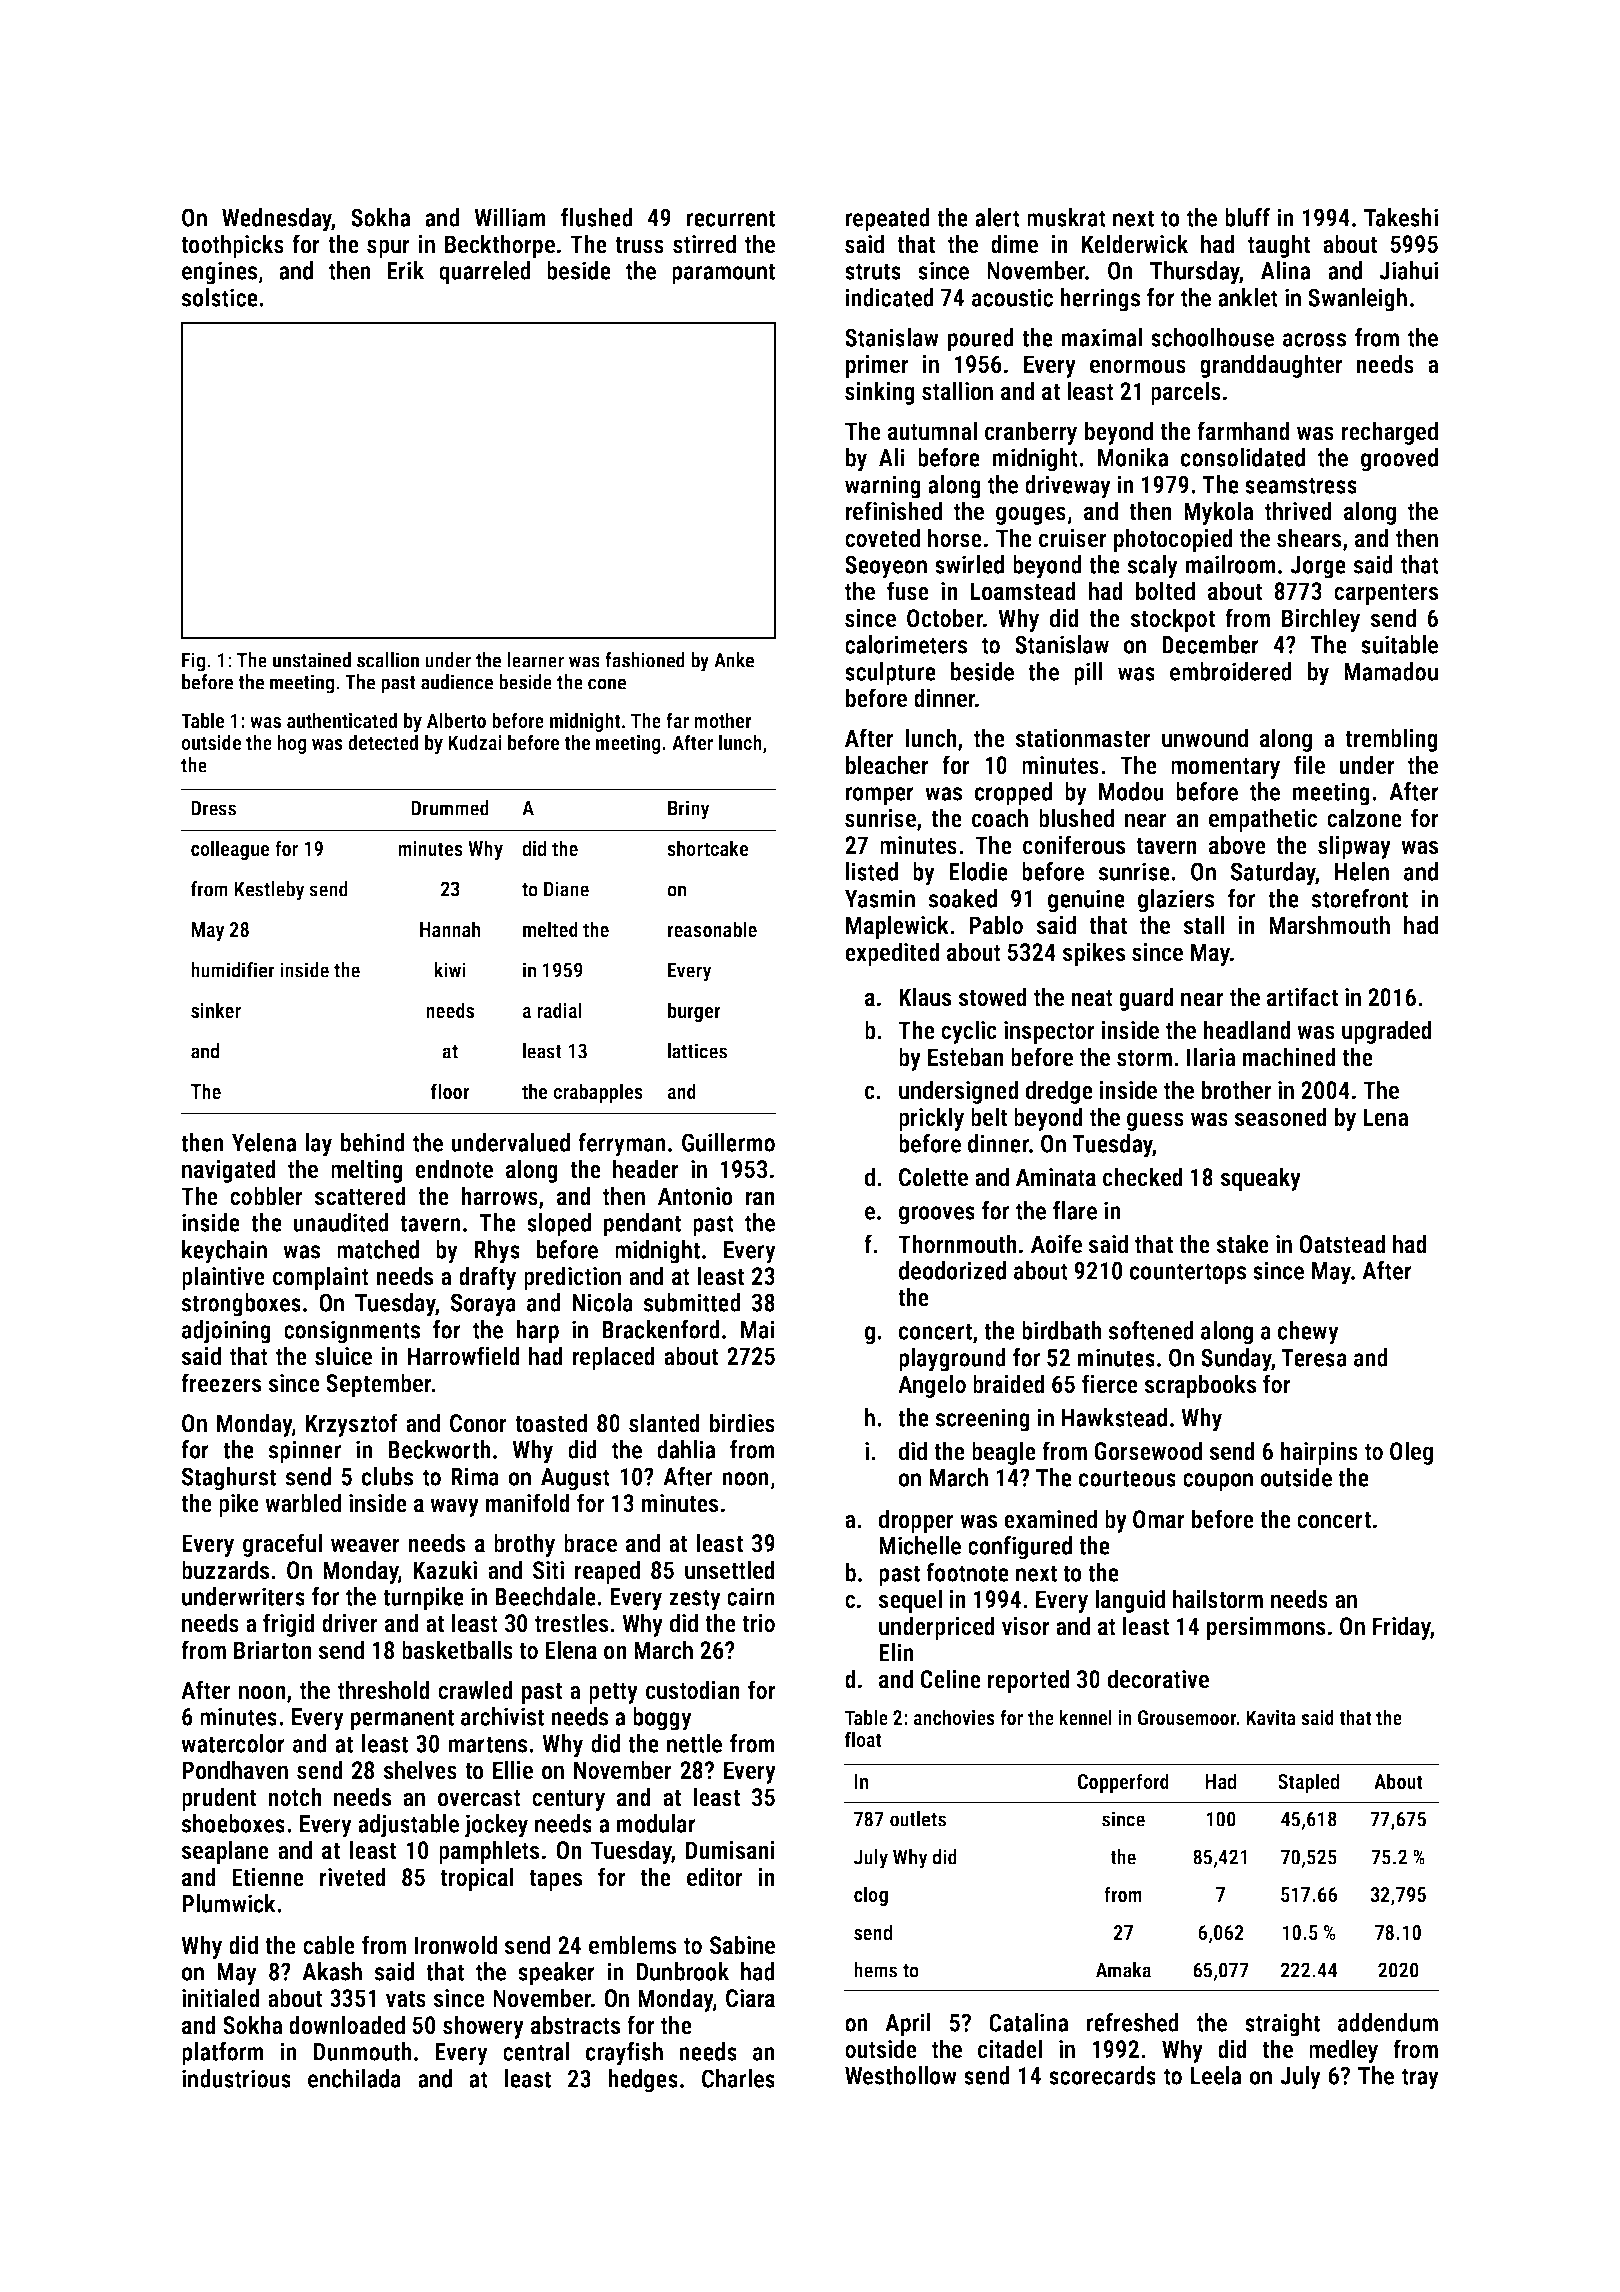 Image resolution: width=1620 pixels, height=2292 pixels. I want to click on romper, so click(879, 796).
